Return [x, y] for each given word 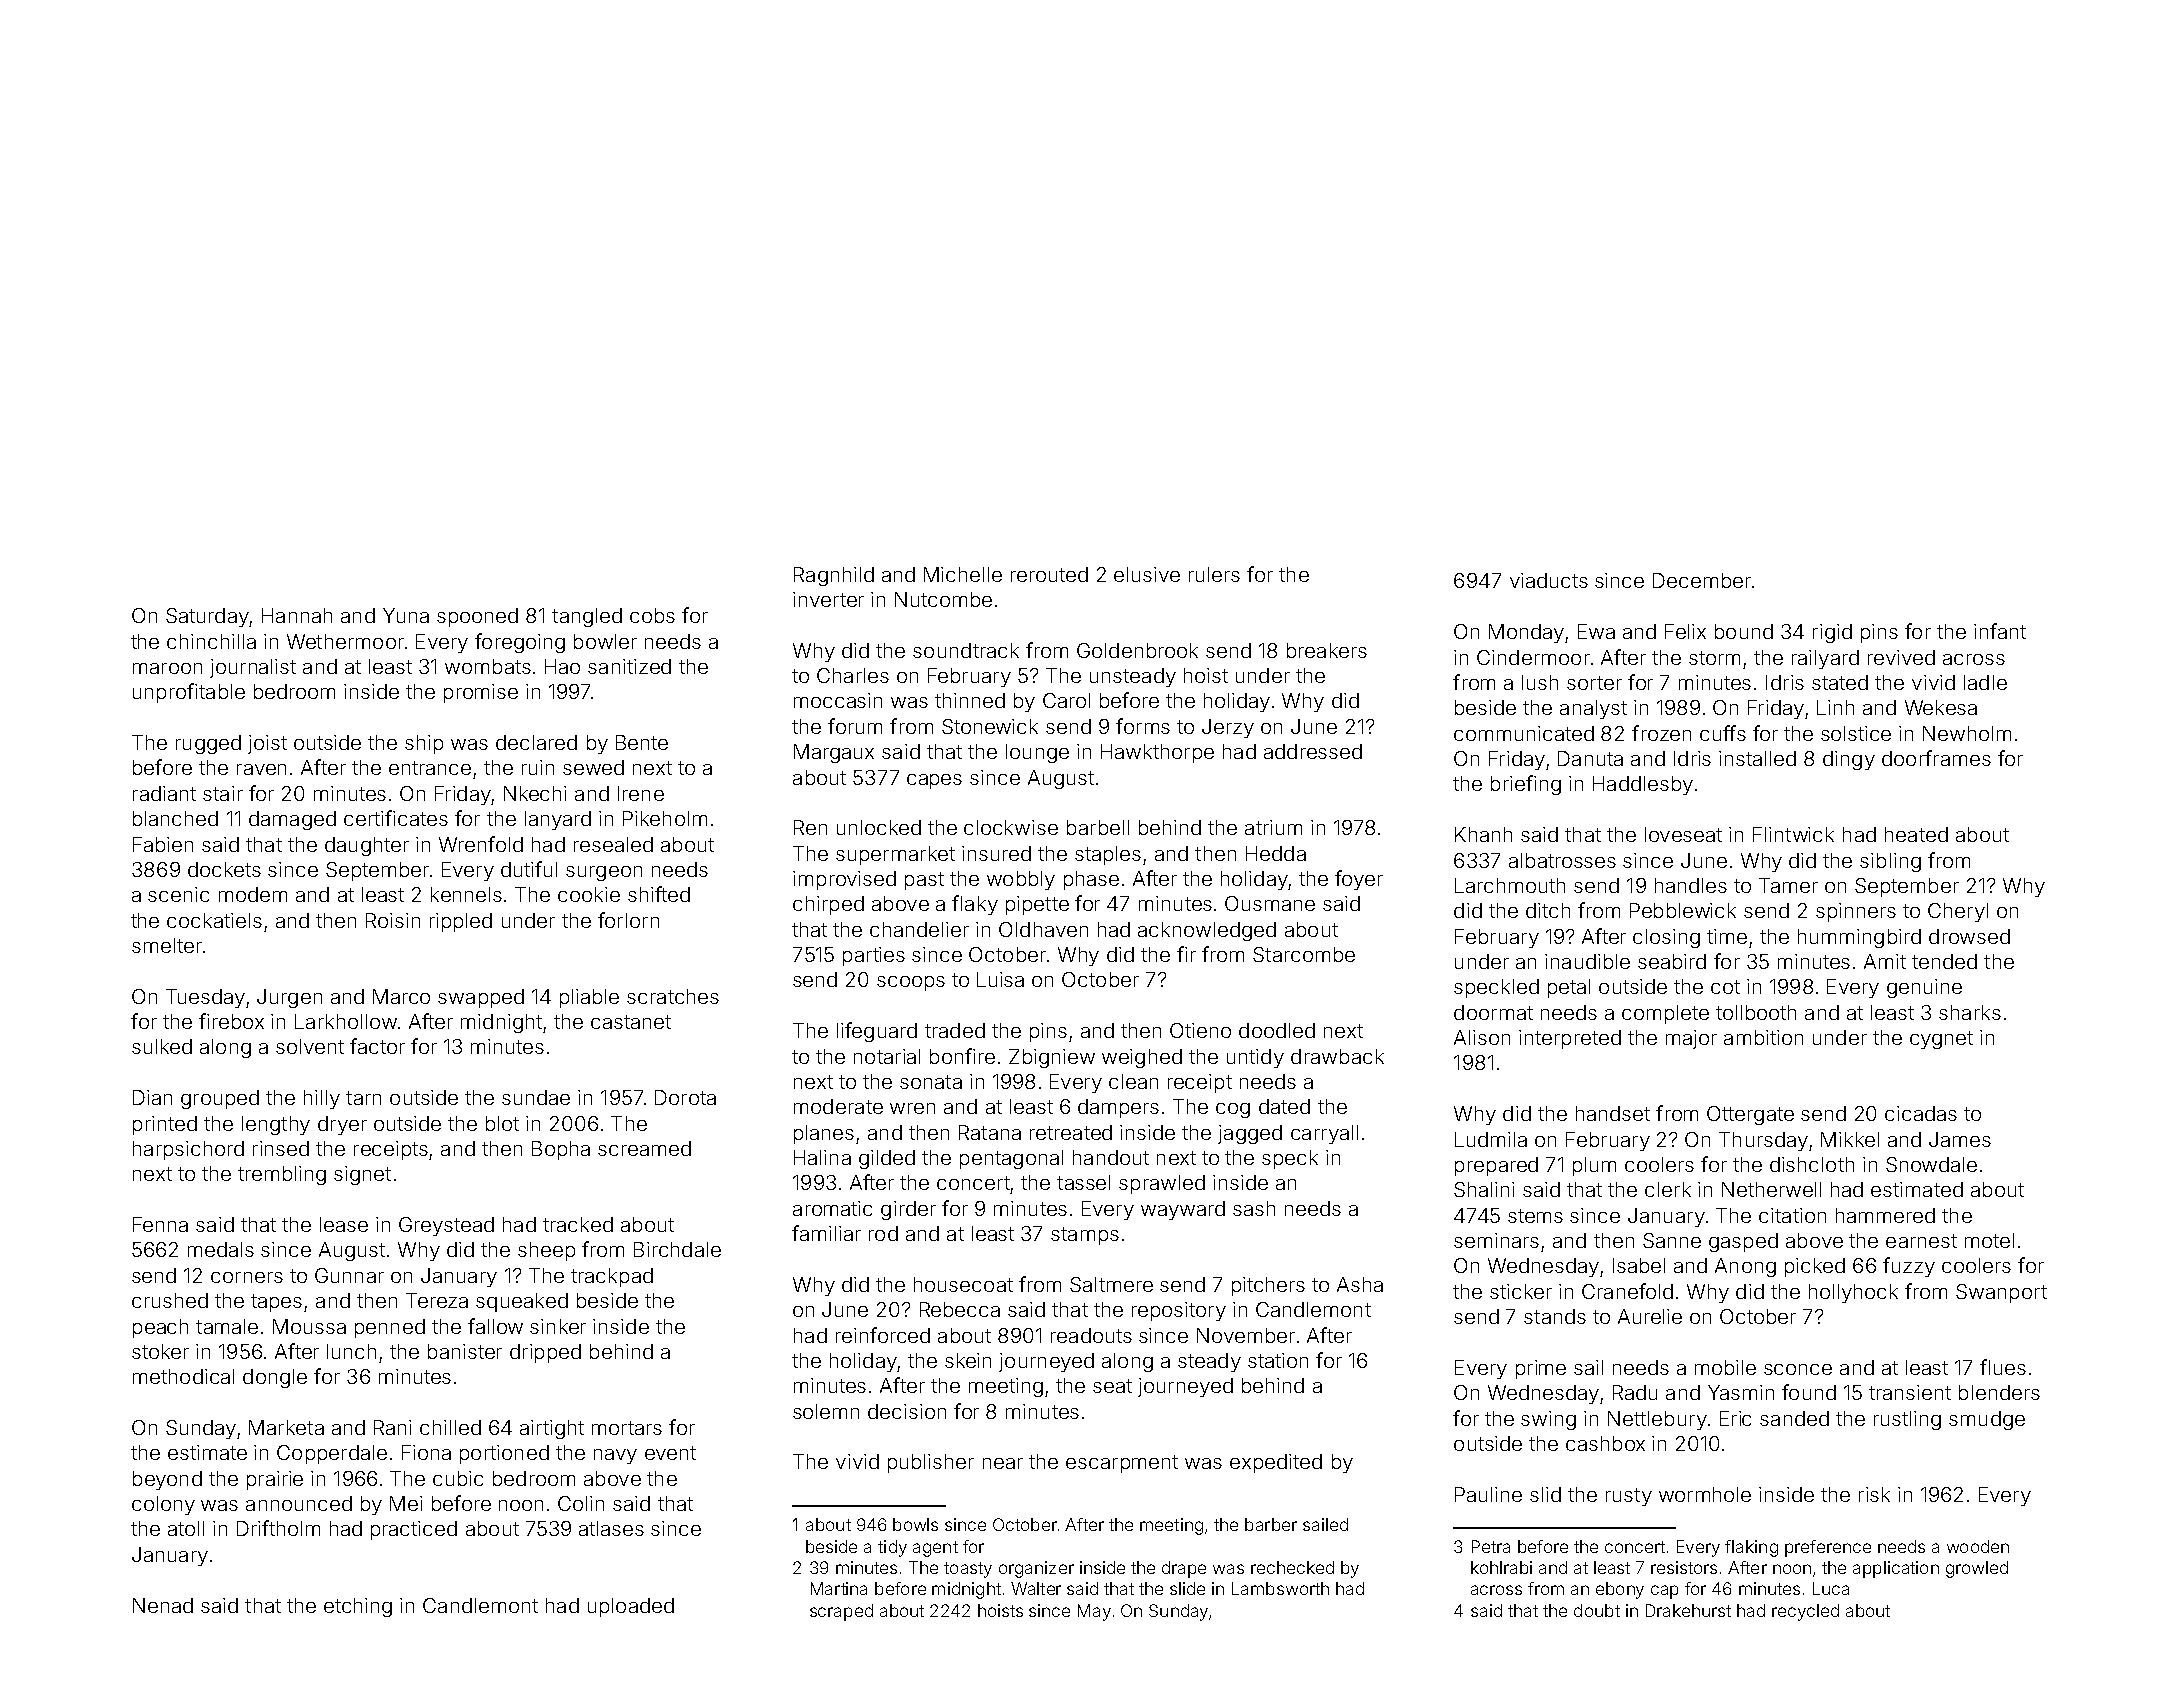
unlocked [879, 827]
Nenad [163, 1605]
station [1278, 1360]
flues [2003, 1367]
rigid [1832, 633]
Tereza [437, 1300]
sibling [1890, 862]
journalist [253, 668]
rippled [461, 922]
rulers [1214, 574]
